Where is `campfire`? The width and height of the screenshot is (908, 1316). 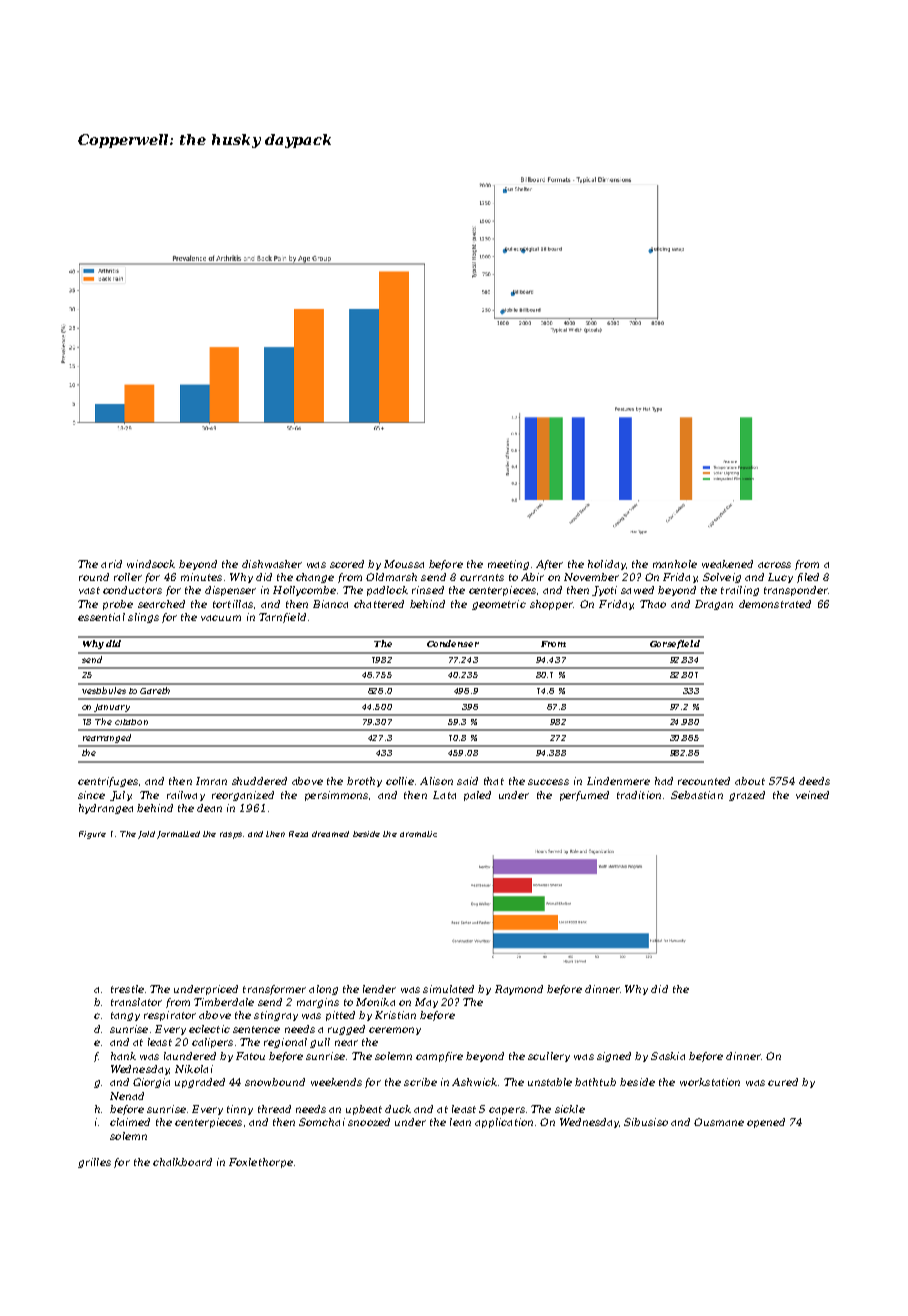
campfire is located at coordinates (439, 1057).
